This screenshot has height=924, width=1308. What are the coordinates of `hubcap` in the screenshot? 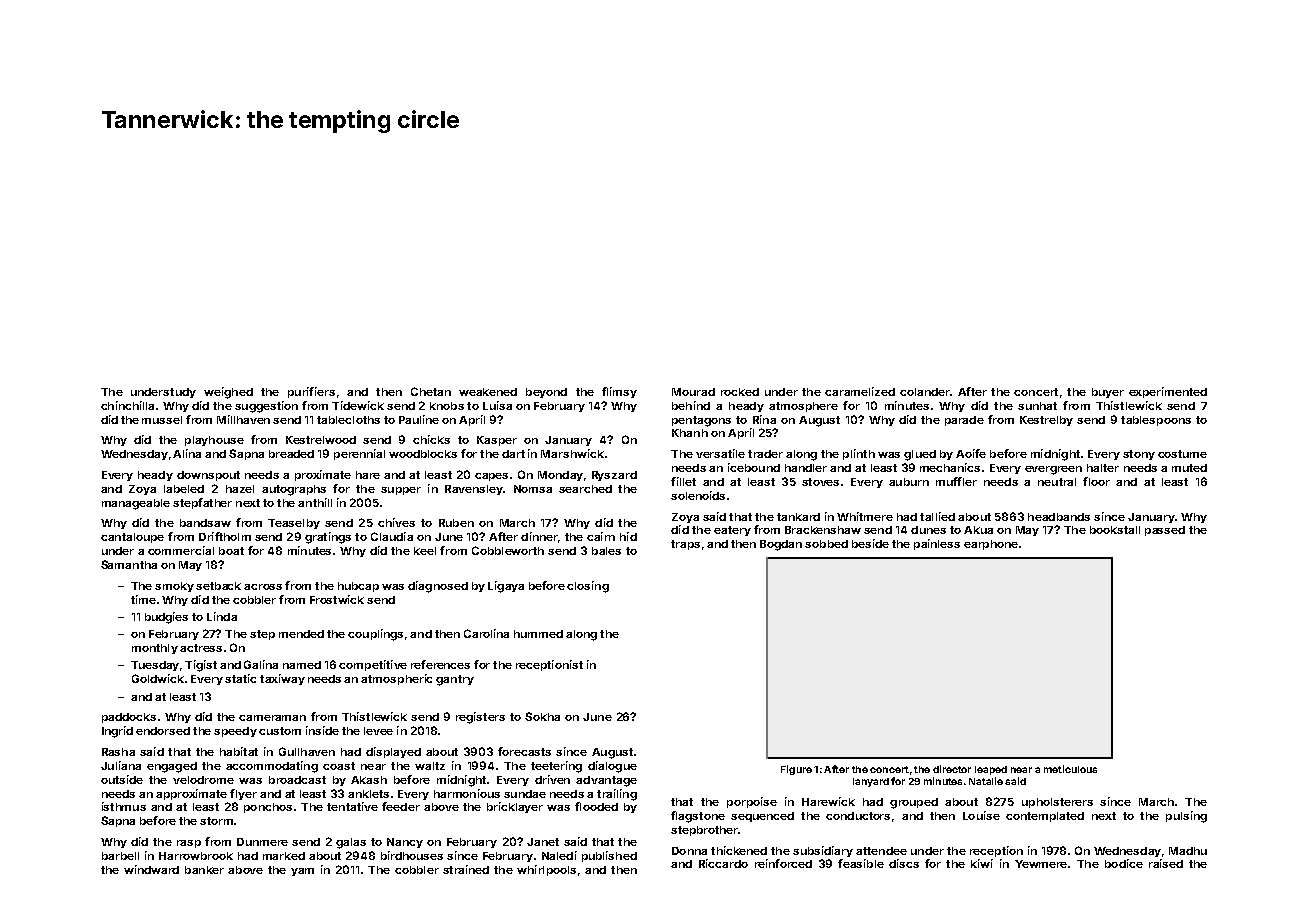 It's located at (358, 587).
